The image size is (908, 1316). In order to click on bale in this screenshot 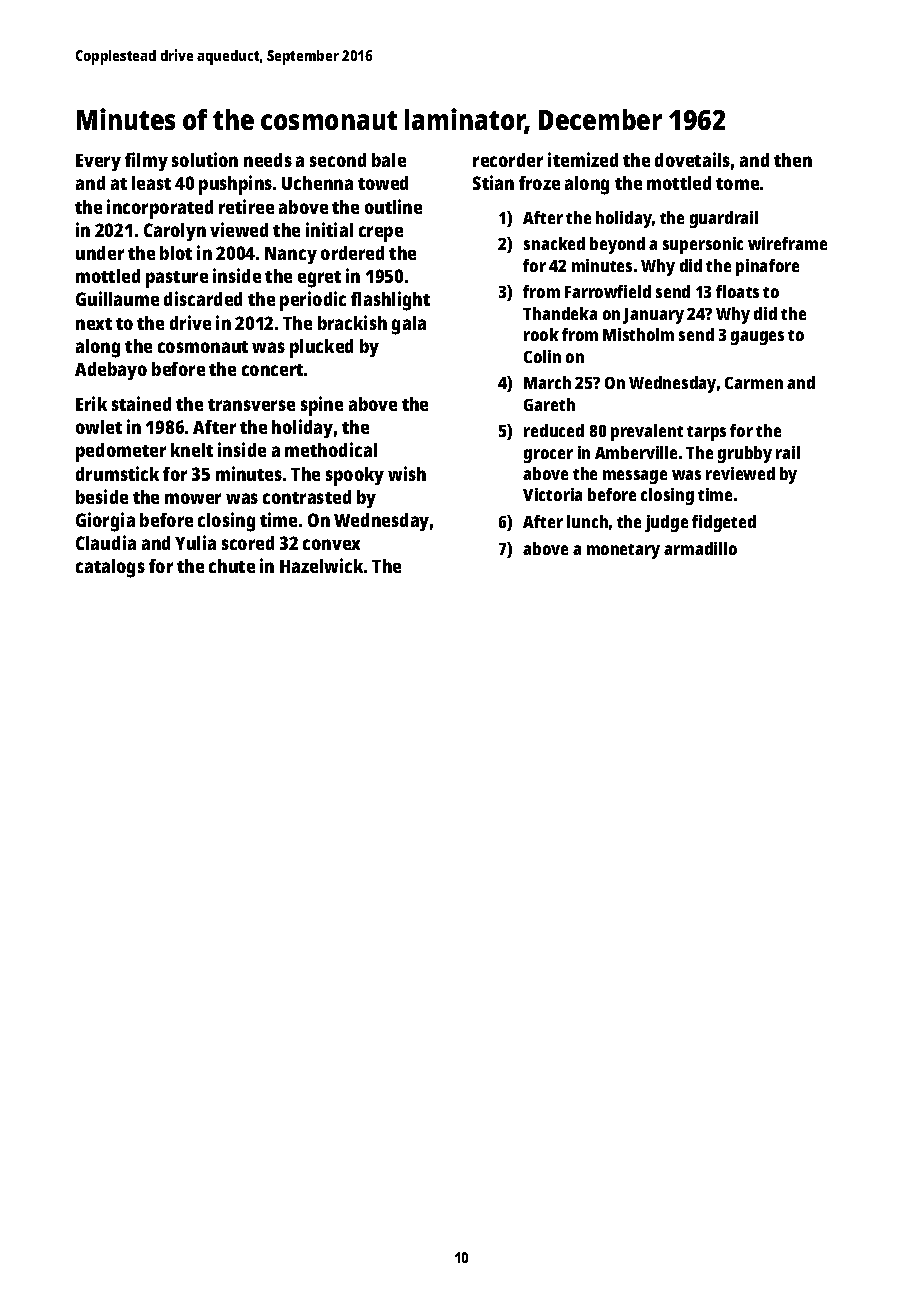, I will do `click(389, 160)`.
